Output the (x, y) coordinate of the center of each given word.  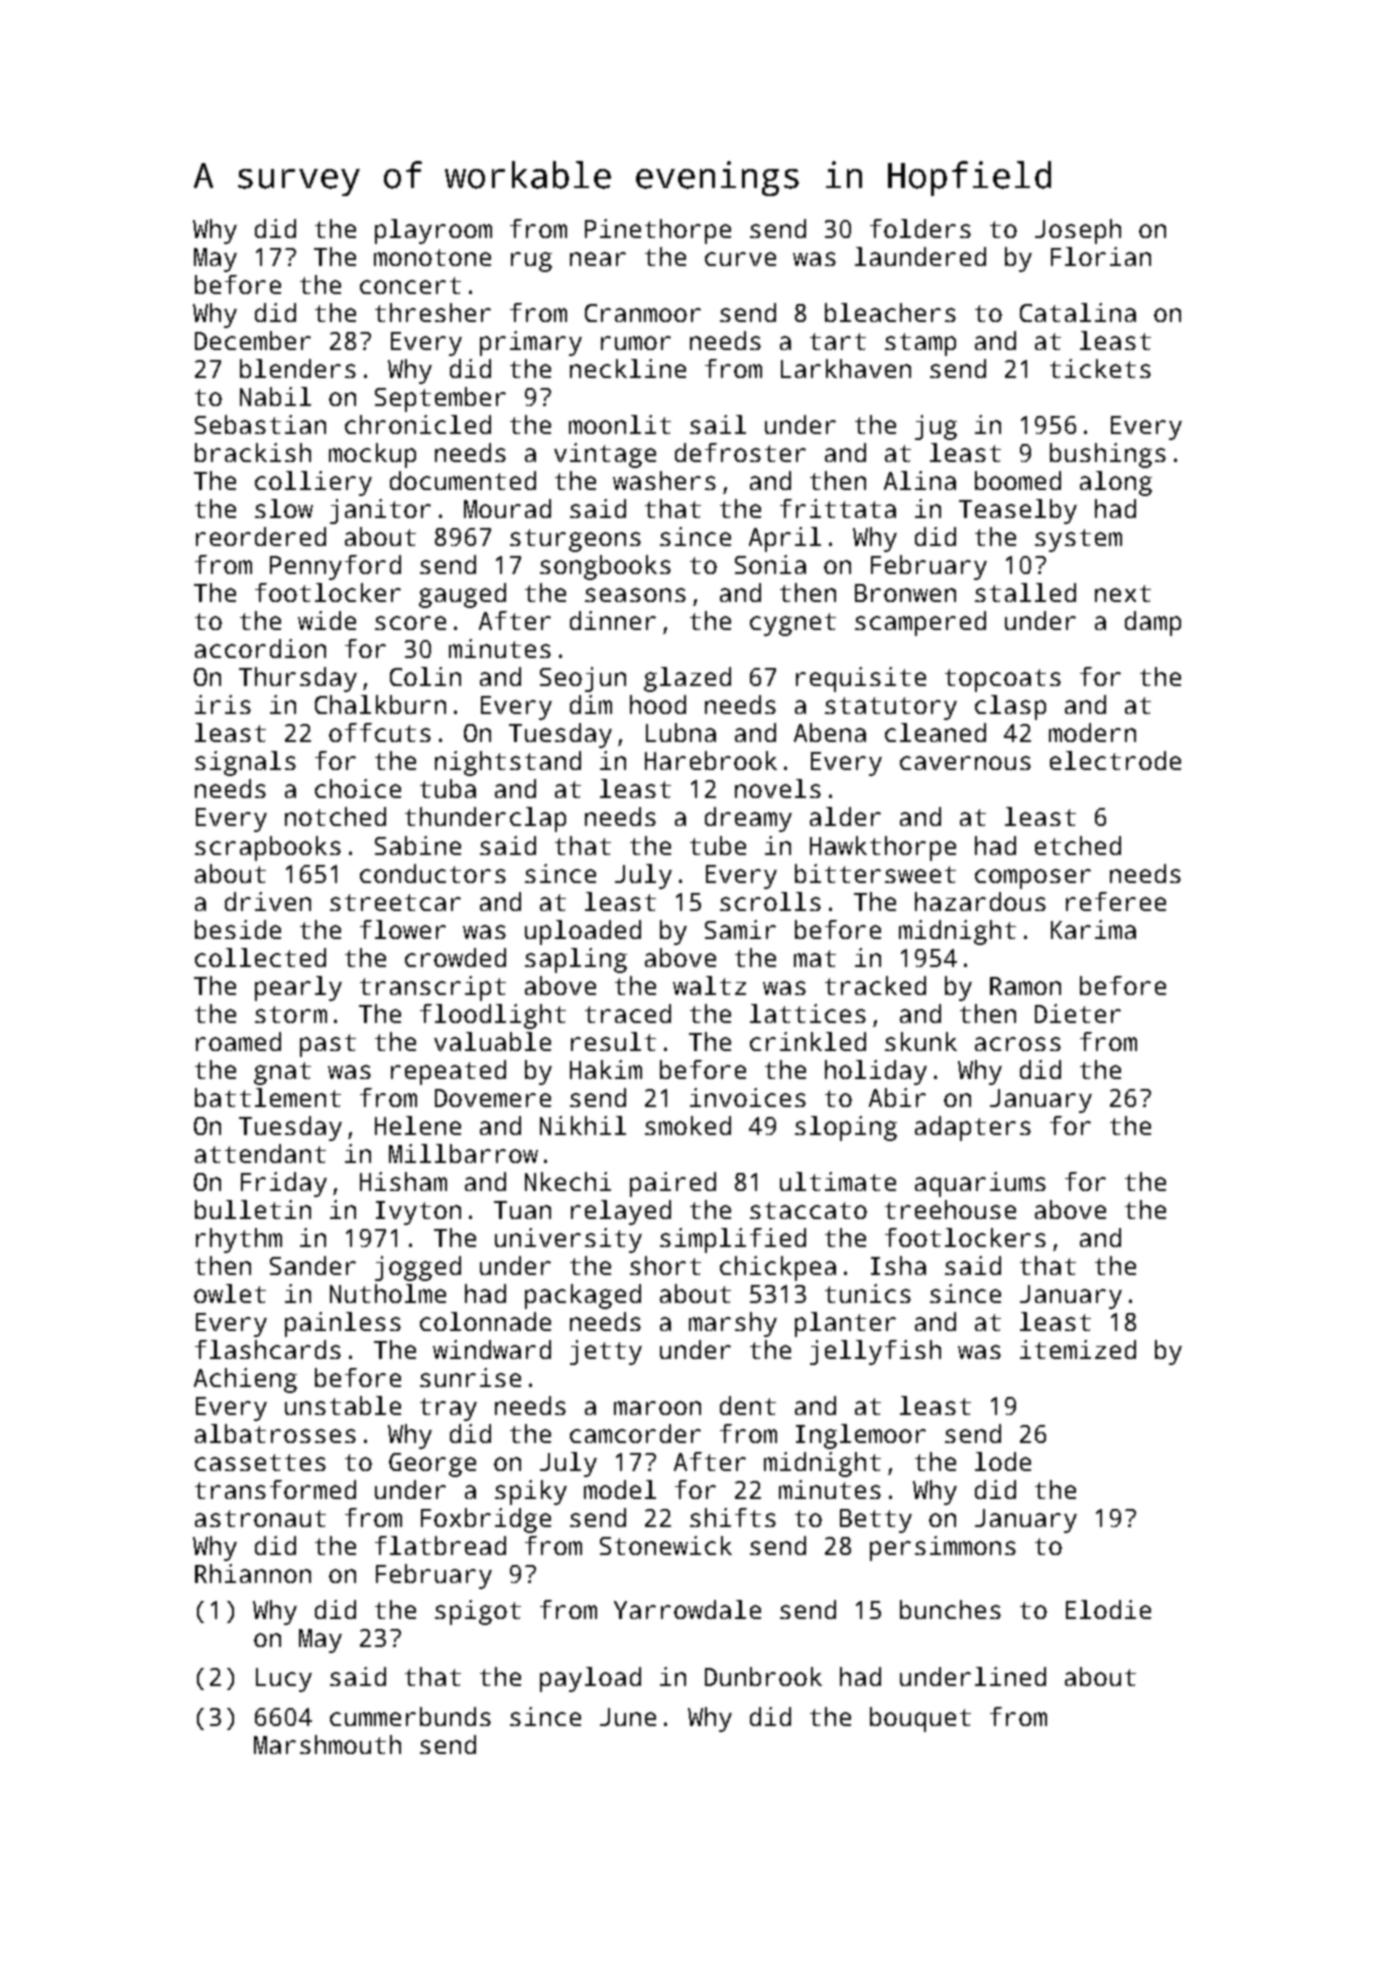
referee (1116, 901)
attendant (260, 1153)
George (432, 1465)
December (253, 340)
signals (245, 763)
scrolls (770, 901)
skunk (921, 1041)
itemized (1078, 1349)
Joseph (1078, 231)
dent (748, 1405)
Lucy (284, 1680)
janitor (380, 511)
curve (740, 259)
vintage (605, 455)
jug (936, 427)
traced (628, 1013)
